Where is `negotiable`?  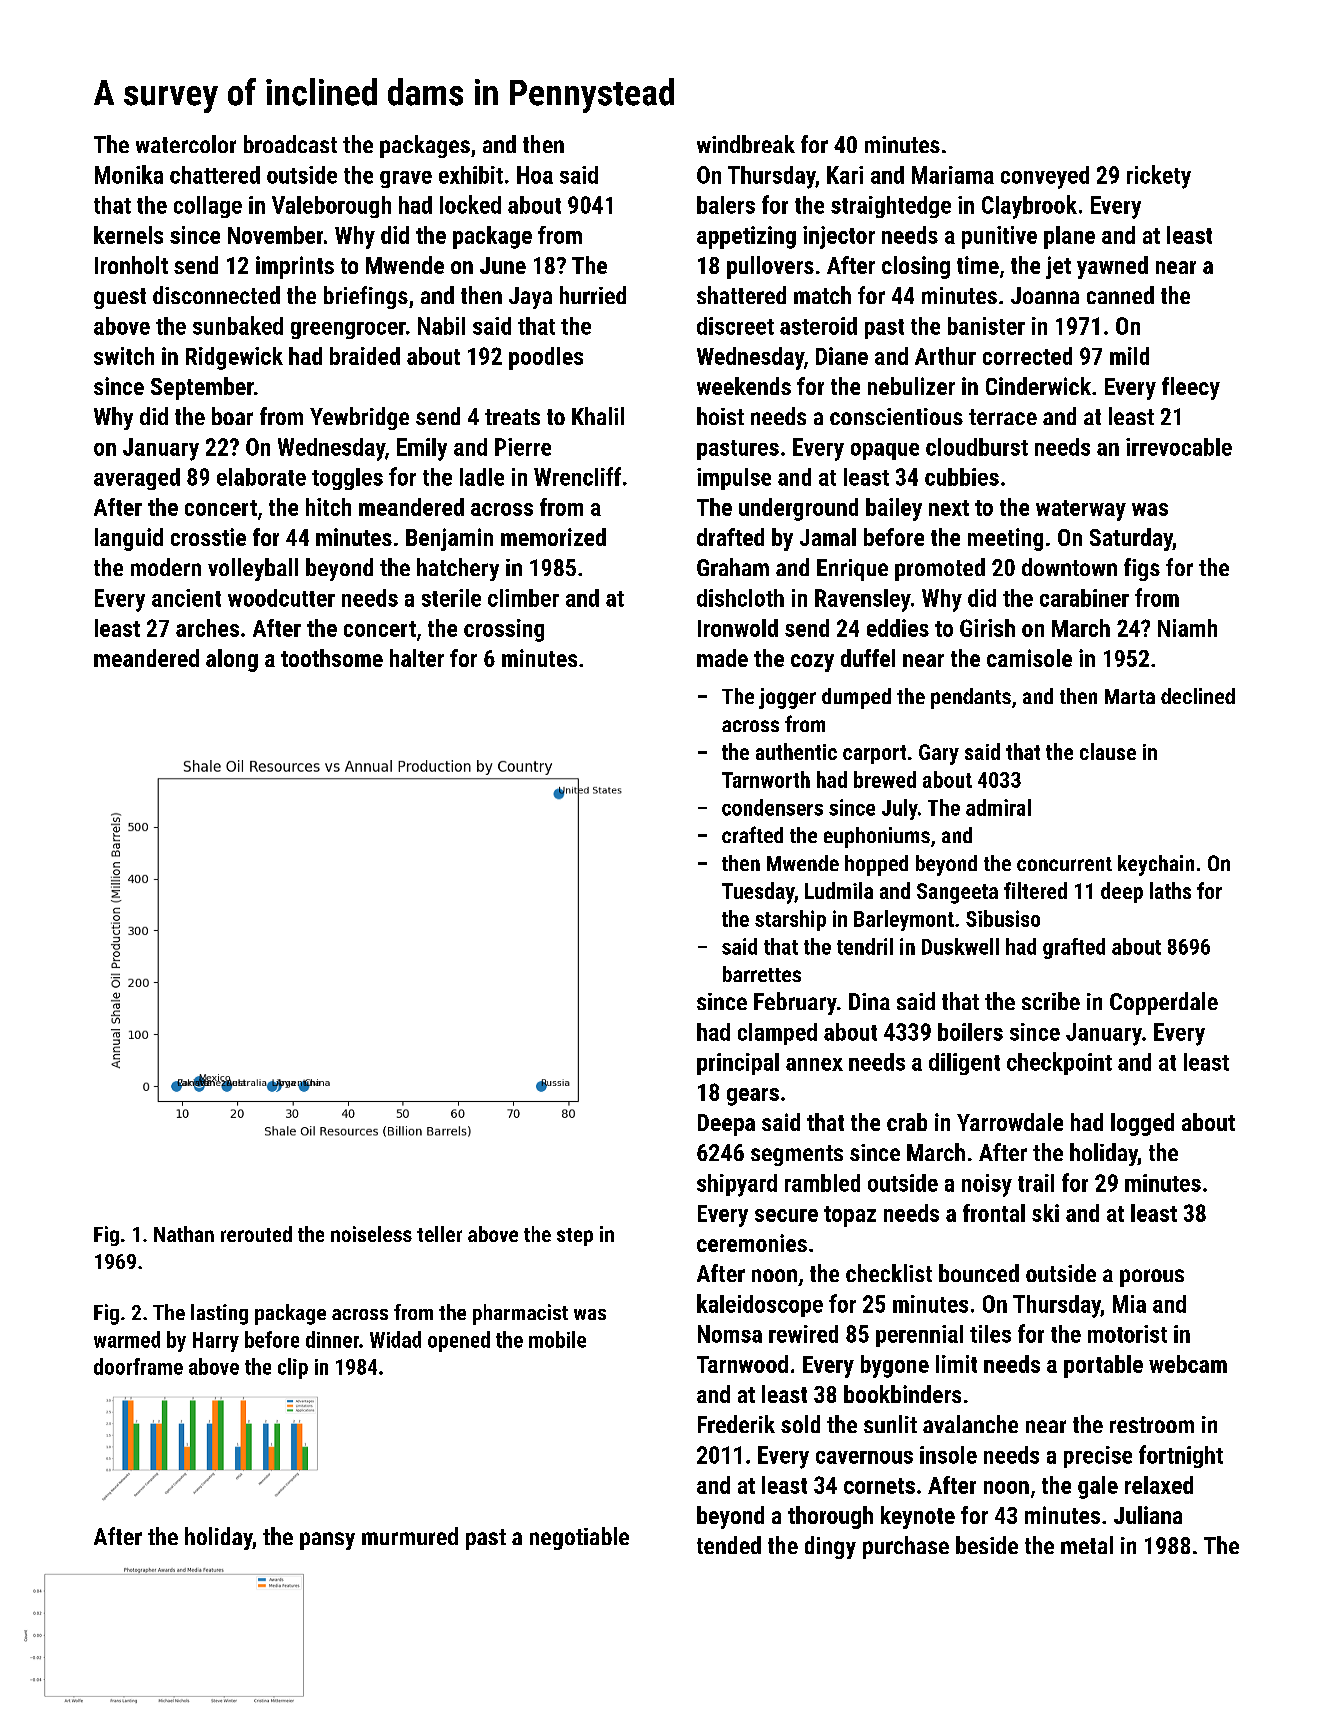
negotiable is located at coordinates (579, 1538).
